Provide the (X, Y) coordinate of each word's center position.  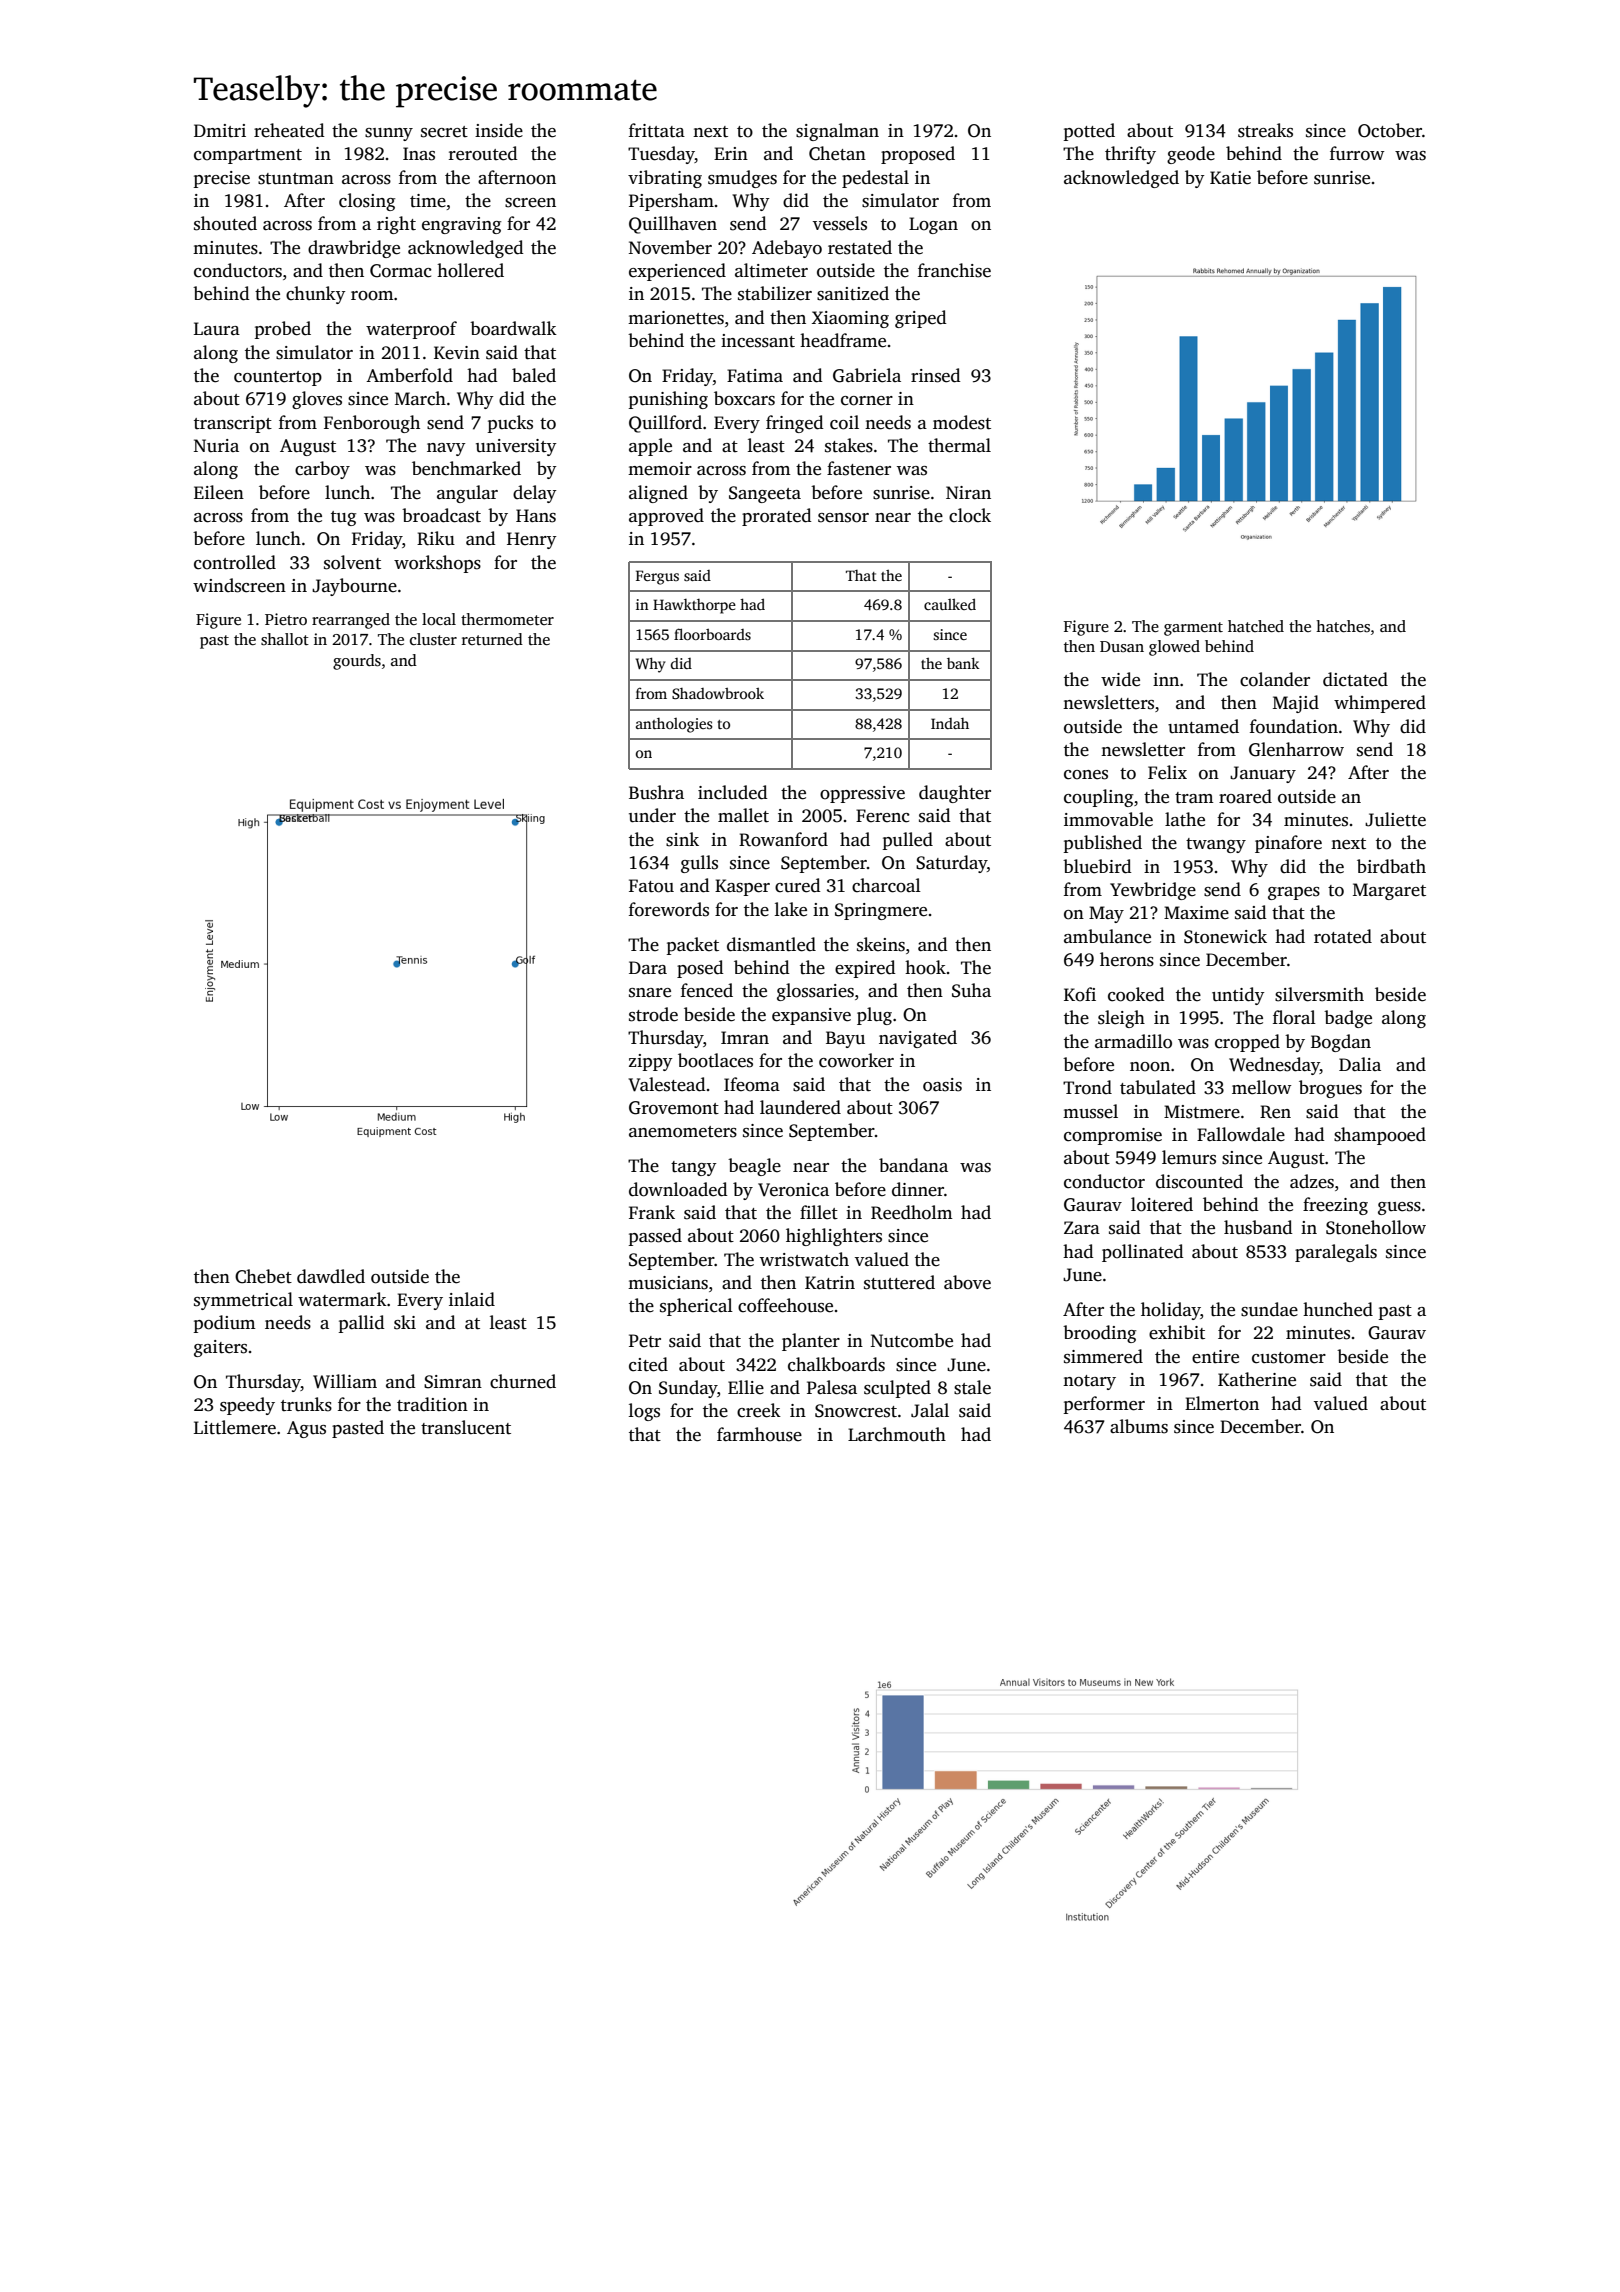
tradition (432, 1404)
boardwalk (513, 328)
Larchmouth (897, 1434)
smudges (742, 179)
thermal (959, 445)
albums (1139, 1426)
